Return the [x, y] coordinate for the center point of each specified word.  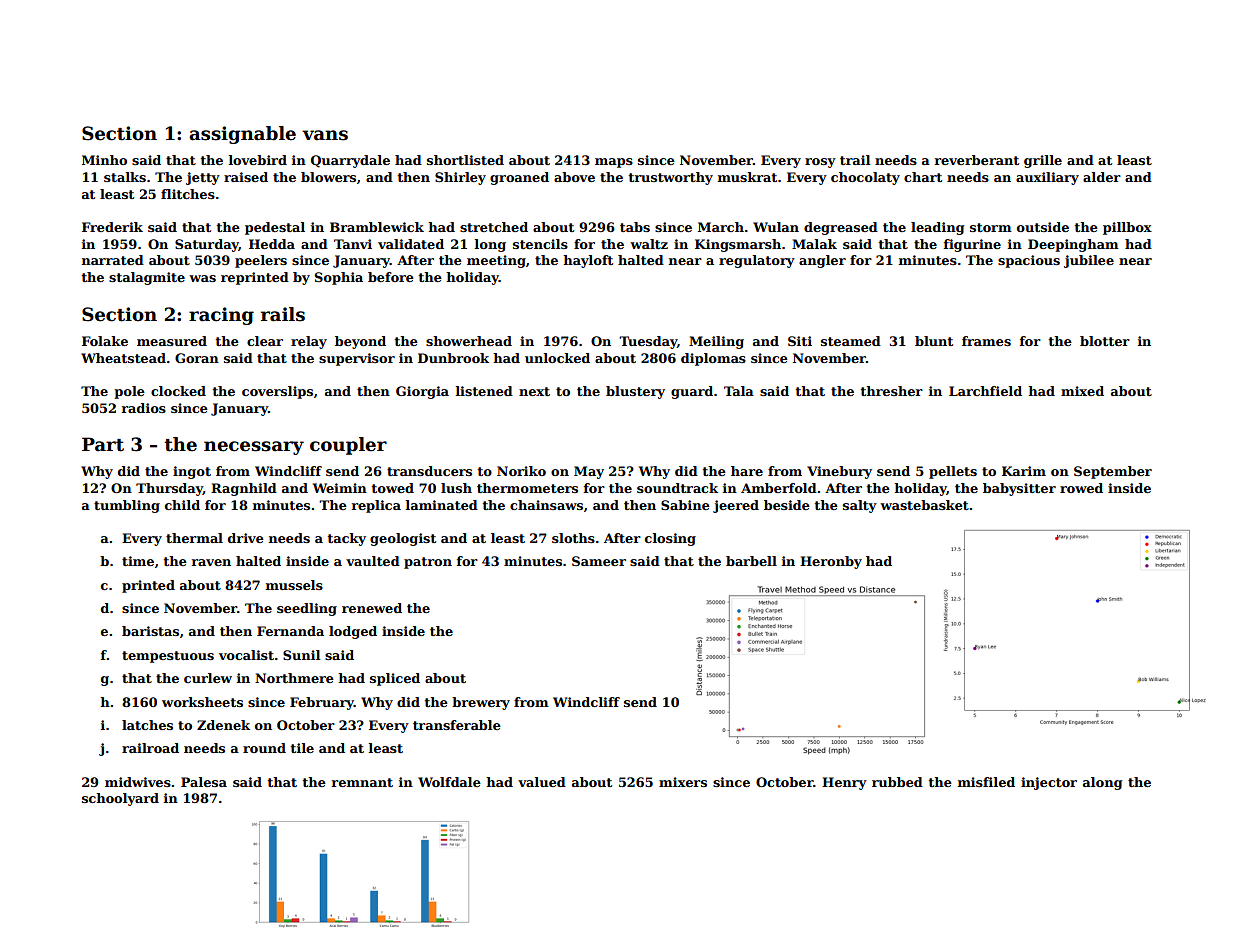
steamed [851, 341]
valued [542, 782]
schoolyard [120, 799]
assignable [242, 135]
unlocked [557, 358]
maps [614, 163]
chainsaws [546, 505]
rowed [1081, 488]
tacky [347, 539]
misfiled [986, 782]
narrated [113, 260]
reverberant [977, 160]
